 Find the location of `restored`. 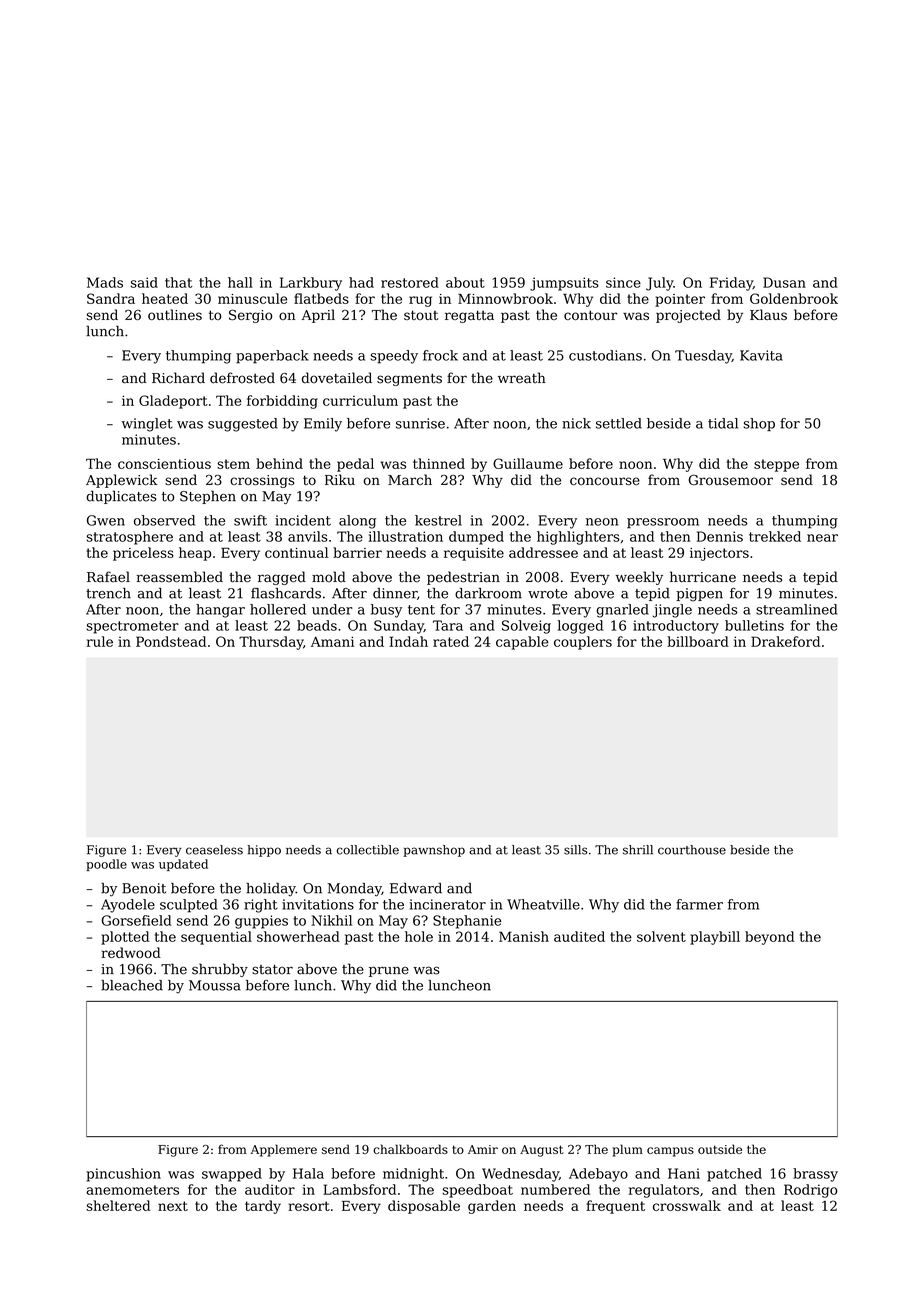

restored is located at coordinates (410, 282).
